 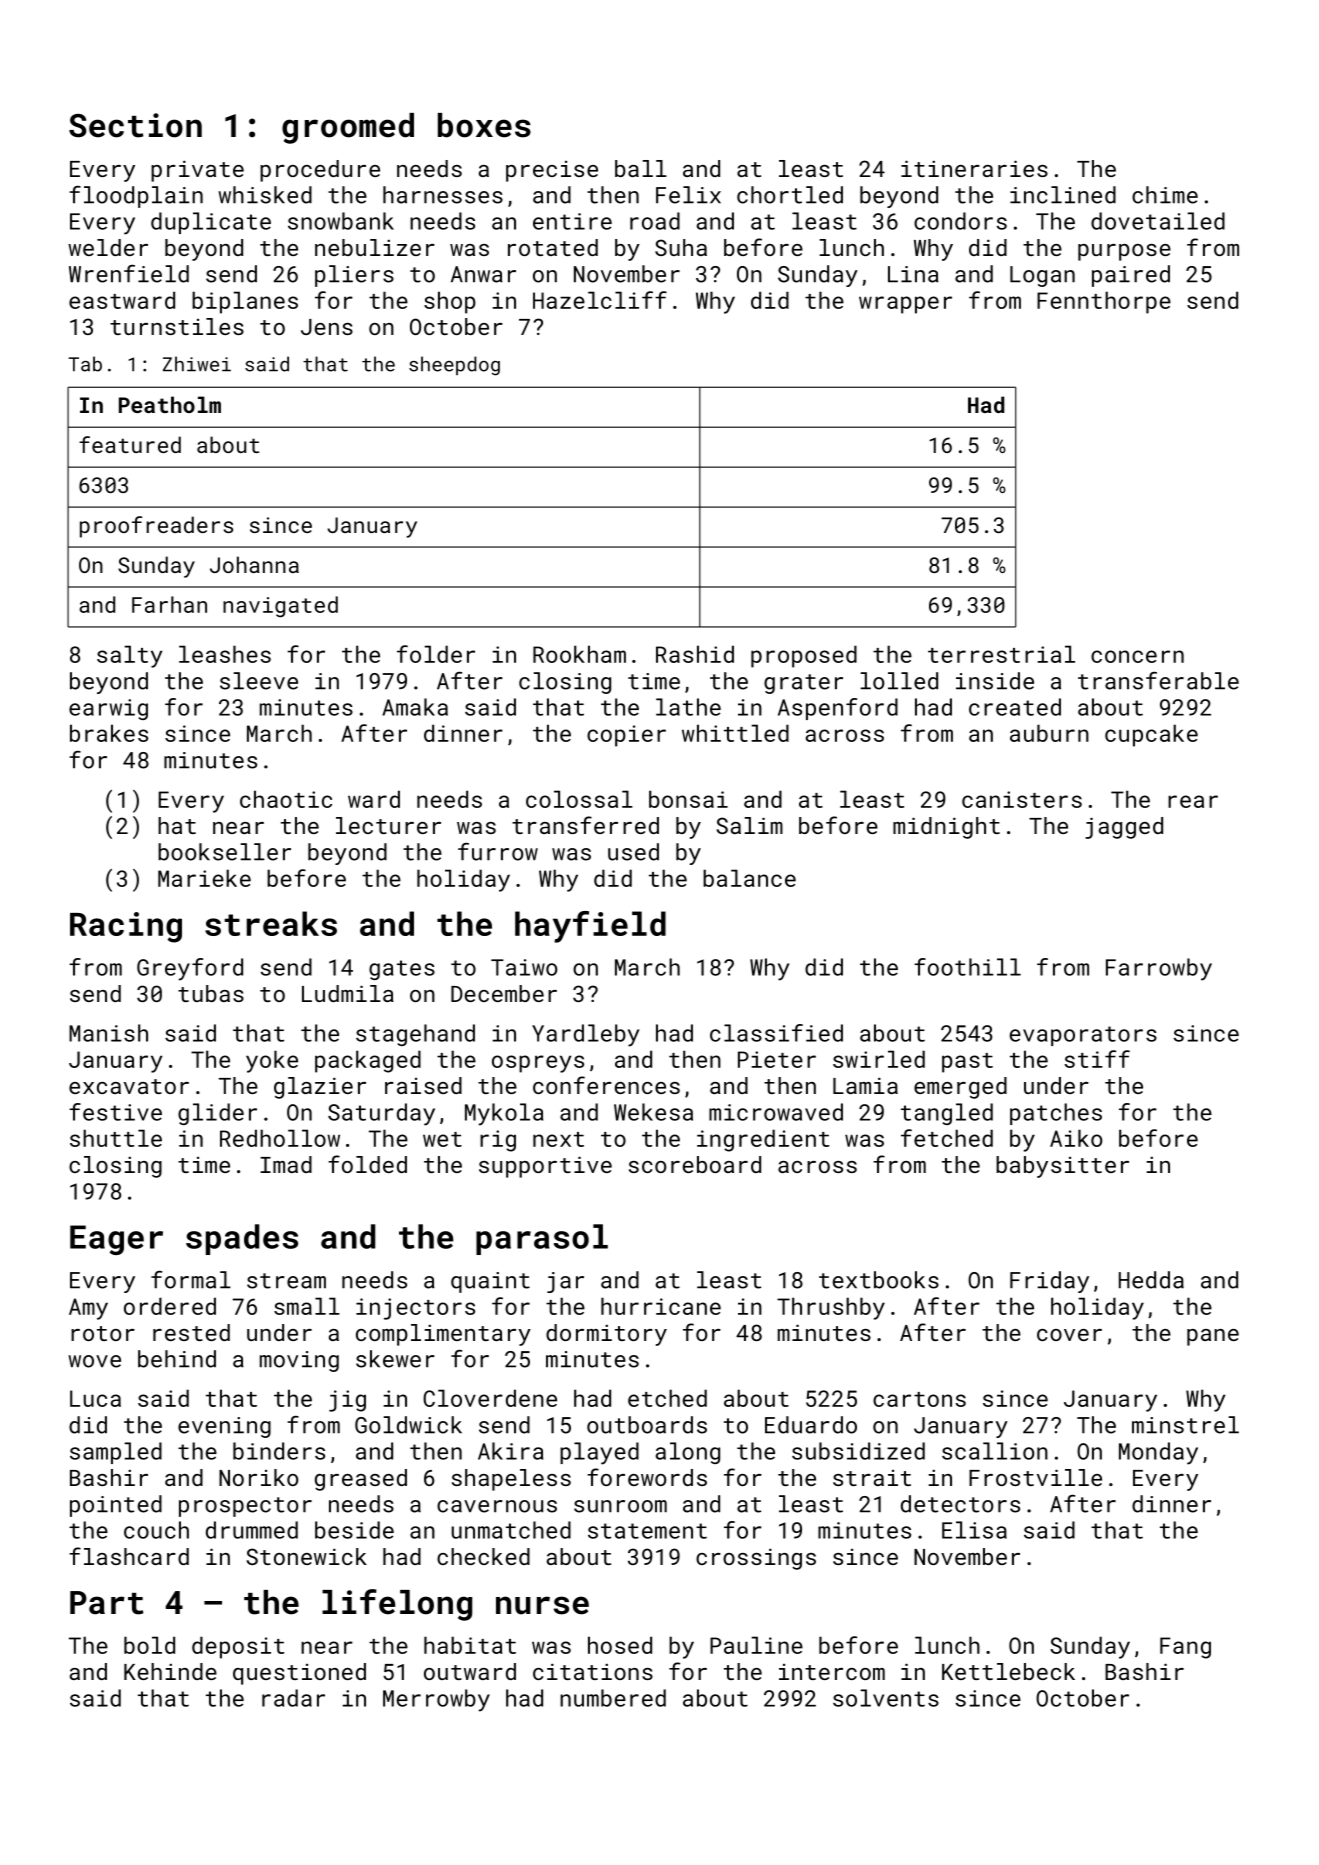 What do you see at coordinates (498, 852) in the page?
I see `furrow` at bounding box center [498, 852].
